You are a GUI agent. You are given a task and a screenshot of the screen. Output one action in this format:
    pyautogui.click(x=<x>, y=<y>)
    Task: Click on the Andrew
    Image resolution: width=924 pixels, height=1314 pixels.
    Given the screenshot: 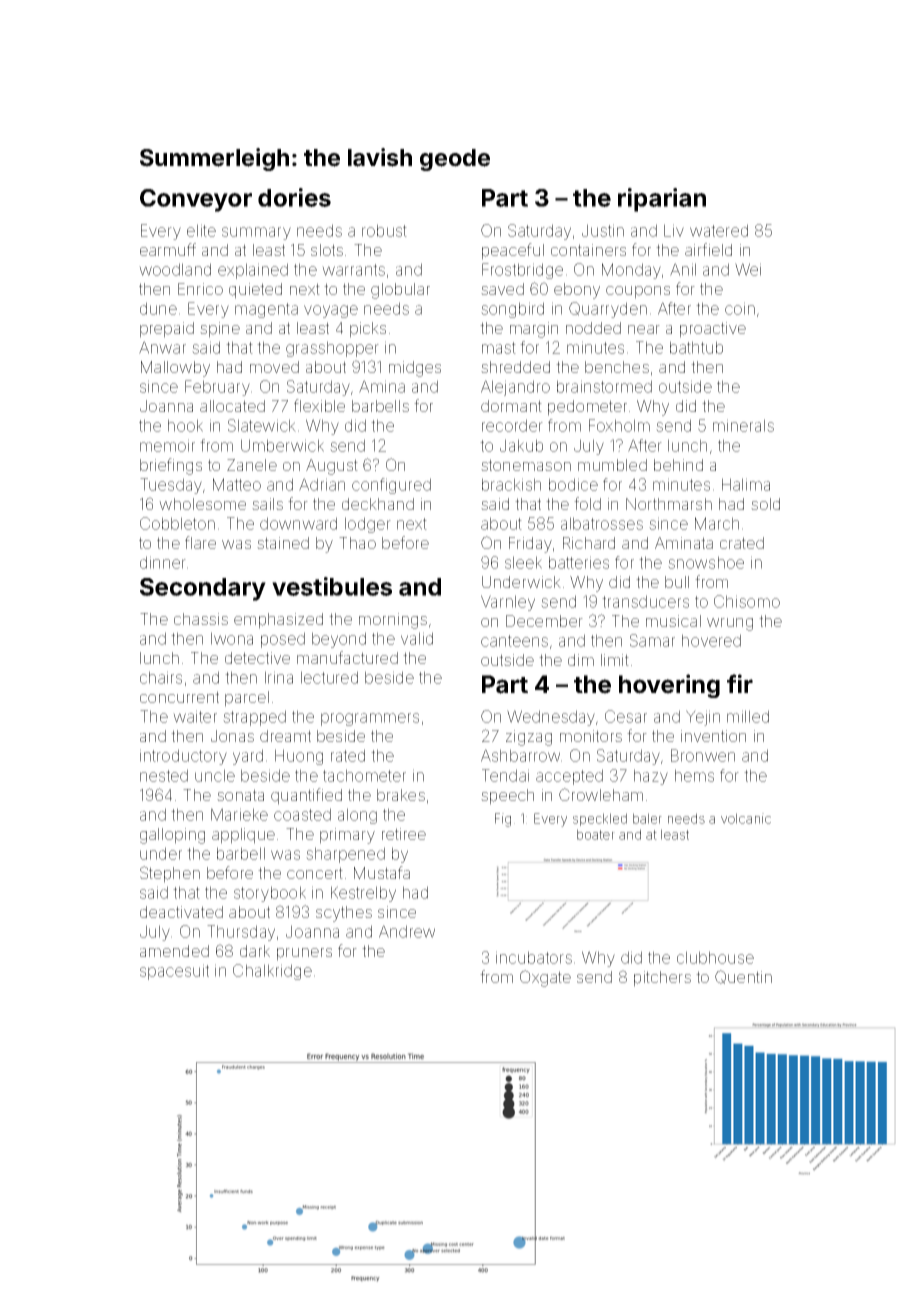 What is the action you would take?
    pyautogui.click(x=407, y=931)
